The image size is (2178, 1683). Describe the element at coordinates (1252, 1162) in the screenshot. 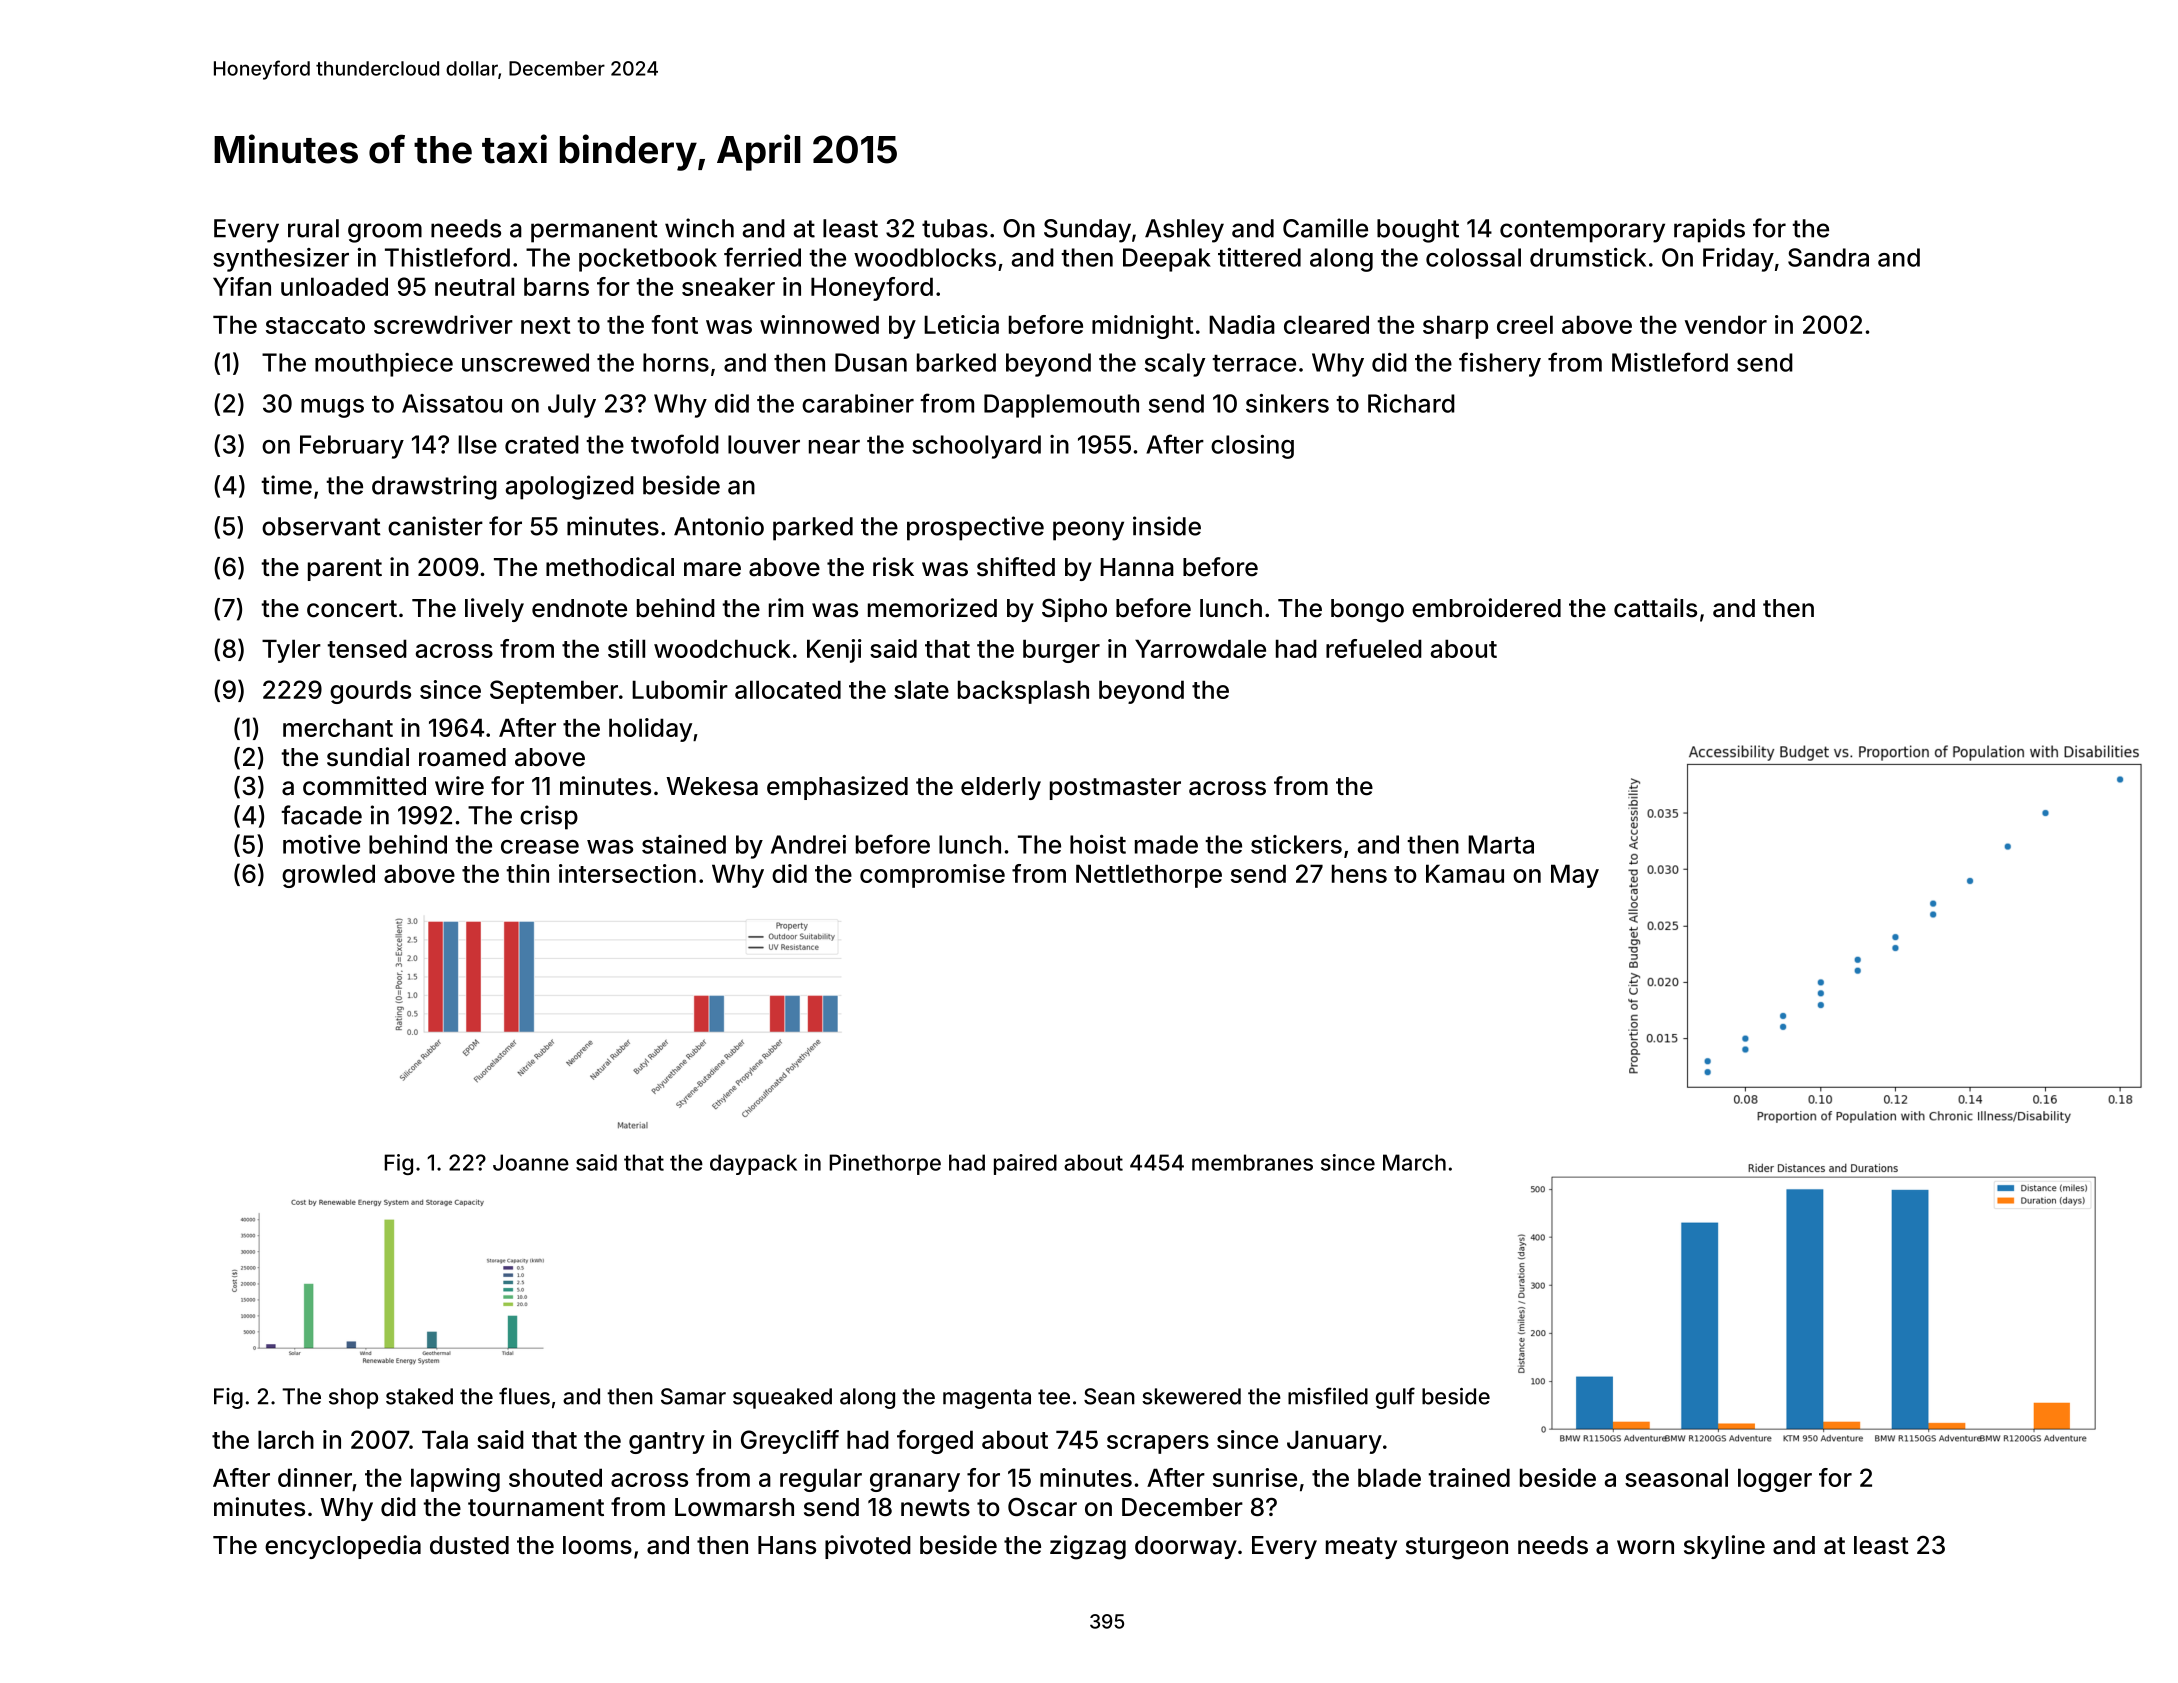

I see `membranes` at that location.
